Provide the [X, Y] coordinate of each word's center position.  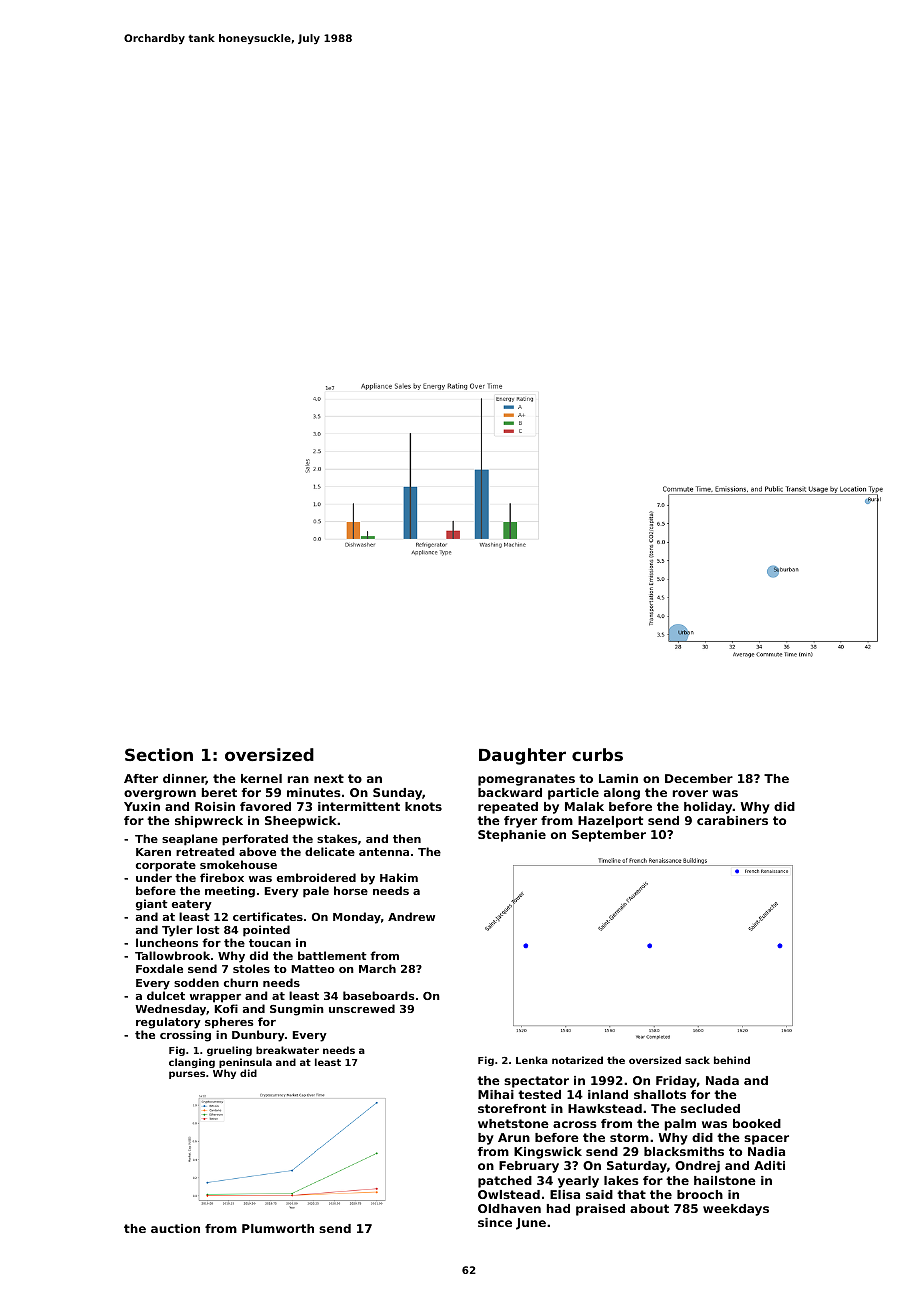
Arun [514, 1137]
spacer [766, 1140]
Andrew [411, 916]
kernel [261, 778]
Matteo [313, 969]
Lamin [618, 778]
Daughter [522, 756]
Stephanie [512, 836]
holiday [708, 808]
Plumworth [278, 1228]
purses [187, 1075]
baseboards [378, 995]
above [257, 851]
